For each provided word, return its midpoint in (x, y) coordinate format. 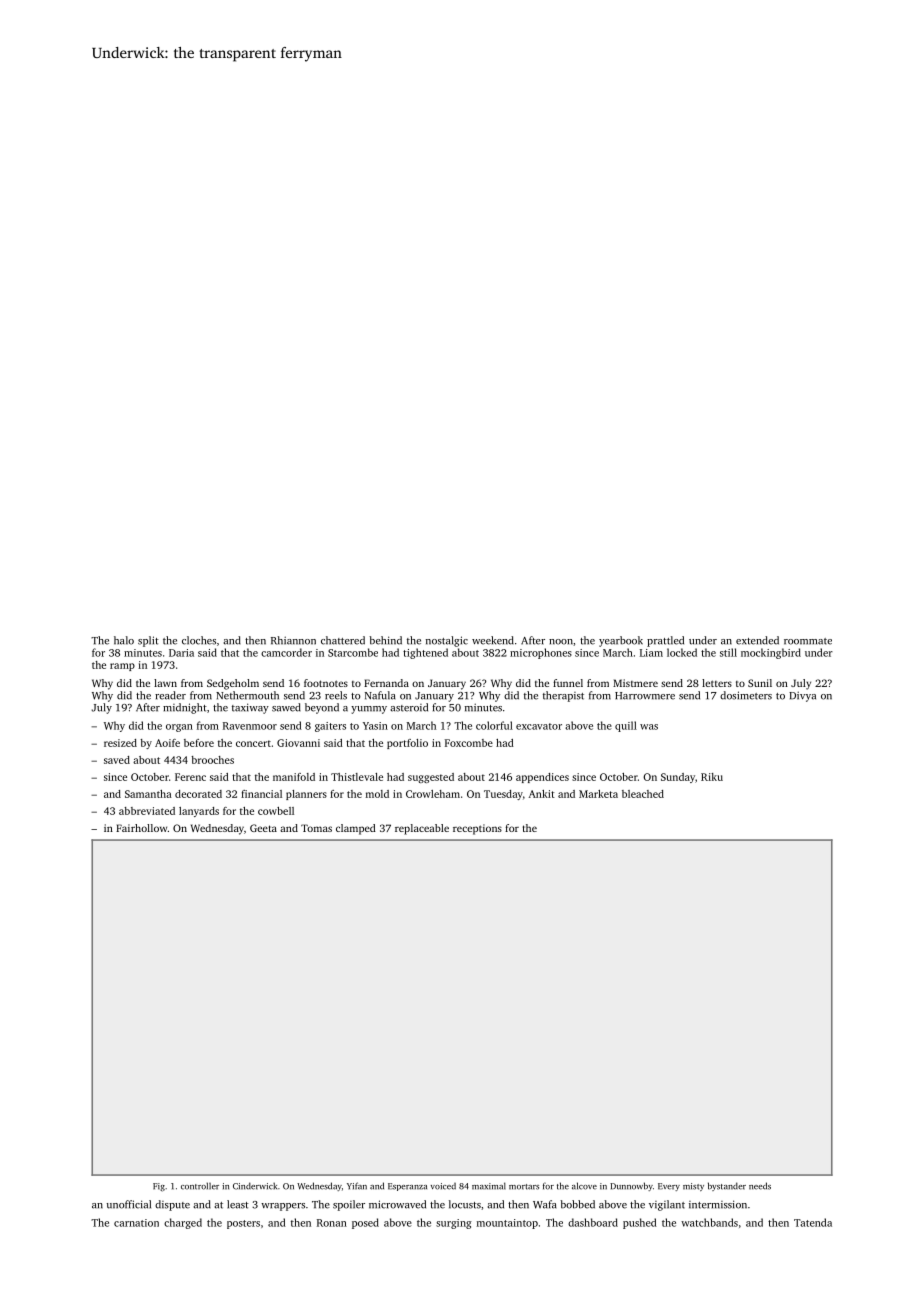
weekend (493, 640)
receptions (477, 829)
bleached (643, 794)
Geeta (263, 828)
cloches (199, 640)
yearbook (621, 641)
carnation (136, 1223)
